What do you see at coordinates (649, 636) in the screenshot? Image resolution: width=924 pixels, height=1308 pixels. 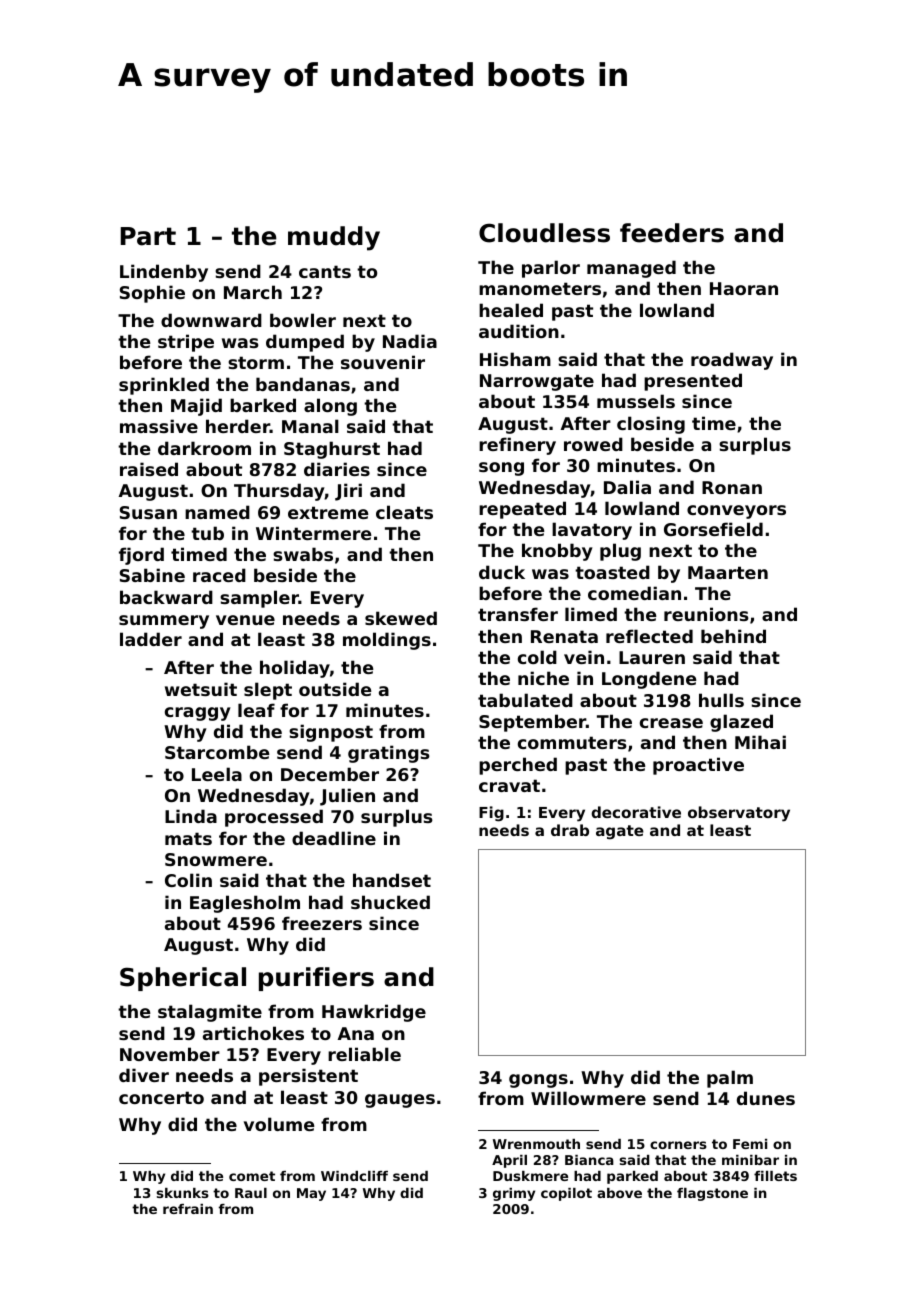 I see `reflected` at bounding box center [649, 636].
